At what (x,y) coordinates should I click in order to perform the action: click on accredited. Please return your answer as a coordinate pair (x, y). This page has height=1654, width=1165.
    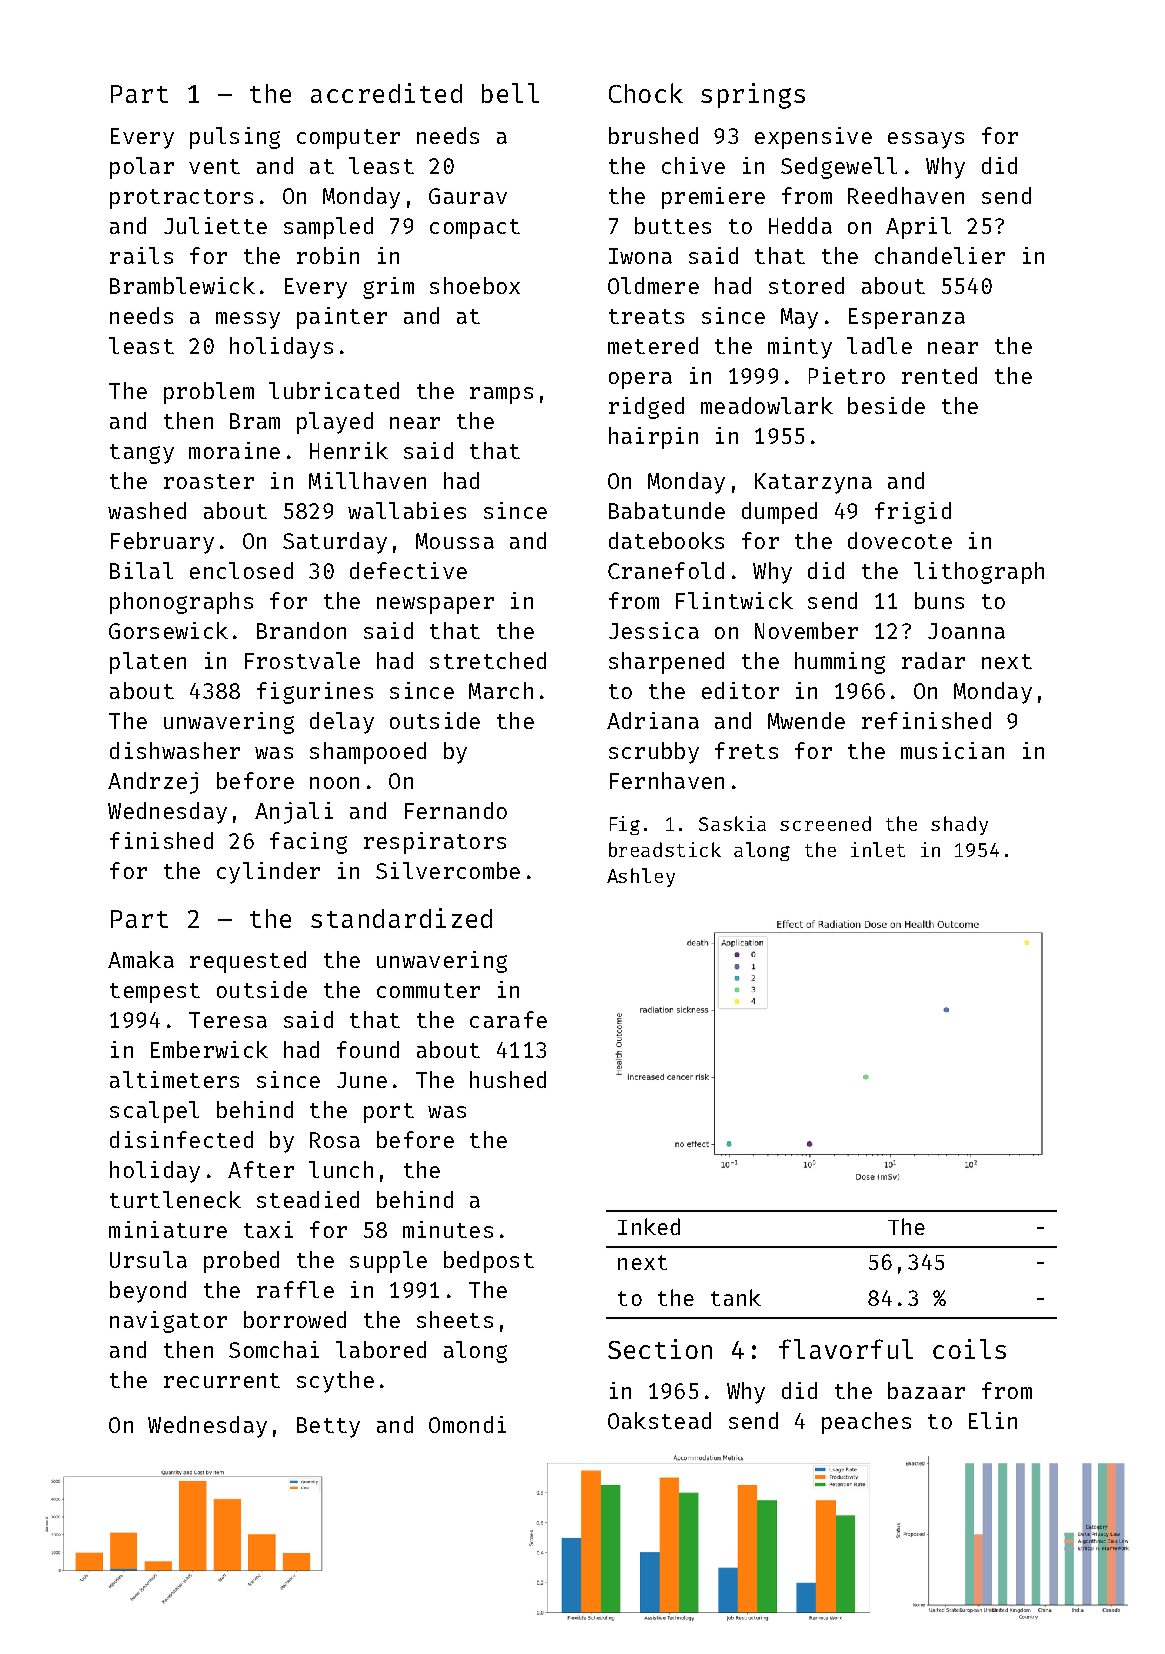
    Looking at the image, I should click on (386, 93).
